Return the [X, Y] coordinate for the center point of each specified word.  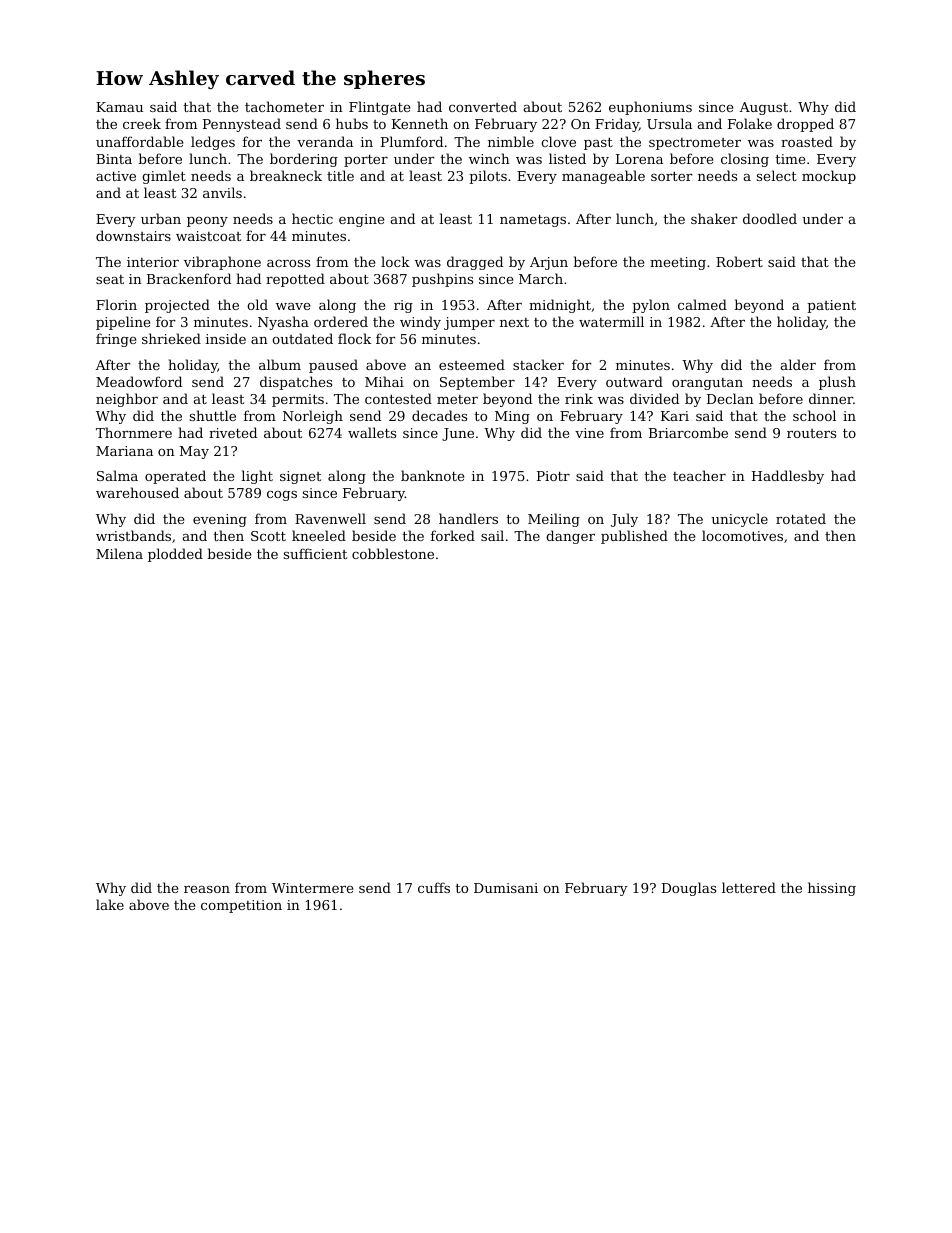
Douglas [689, 889]
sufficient [315, 553]
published [634, 537]
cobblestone [393, 553]
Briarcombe [688, 432]
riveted [233, 432]
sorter [672, 176]
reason [207, 889]
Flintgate [379, 108]
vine [589, 433]
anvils [222, 192]
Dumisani [506, 888]
